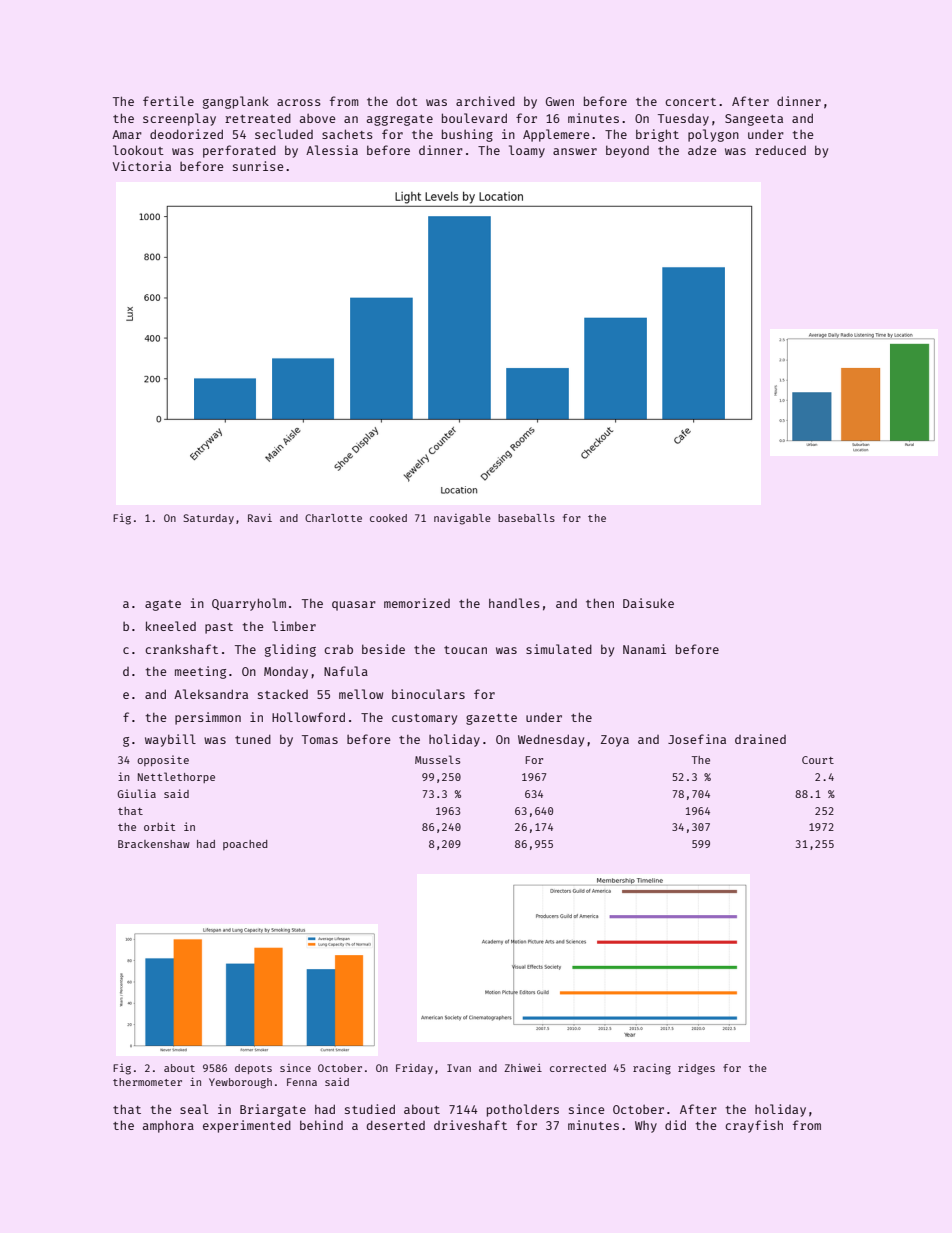 This document has width=952, height=1233. Describe the element at coordinates (675, 1125) in the document. I see `did` at that location.
